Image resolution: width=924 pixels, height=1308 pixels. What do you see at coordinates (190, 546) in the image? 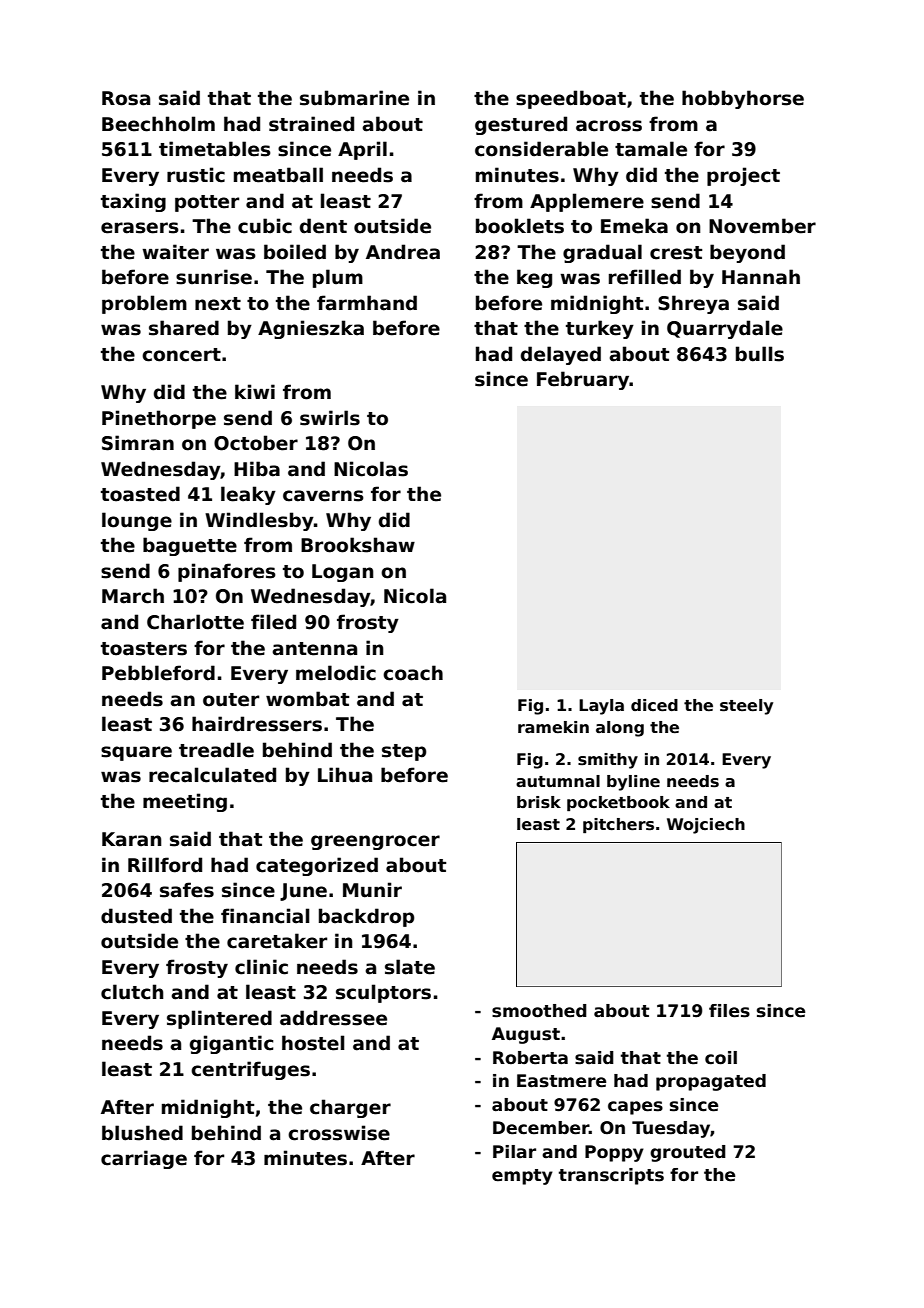
I see `baguette` at bounding box center [190, 546].
